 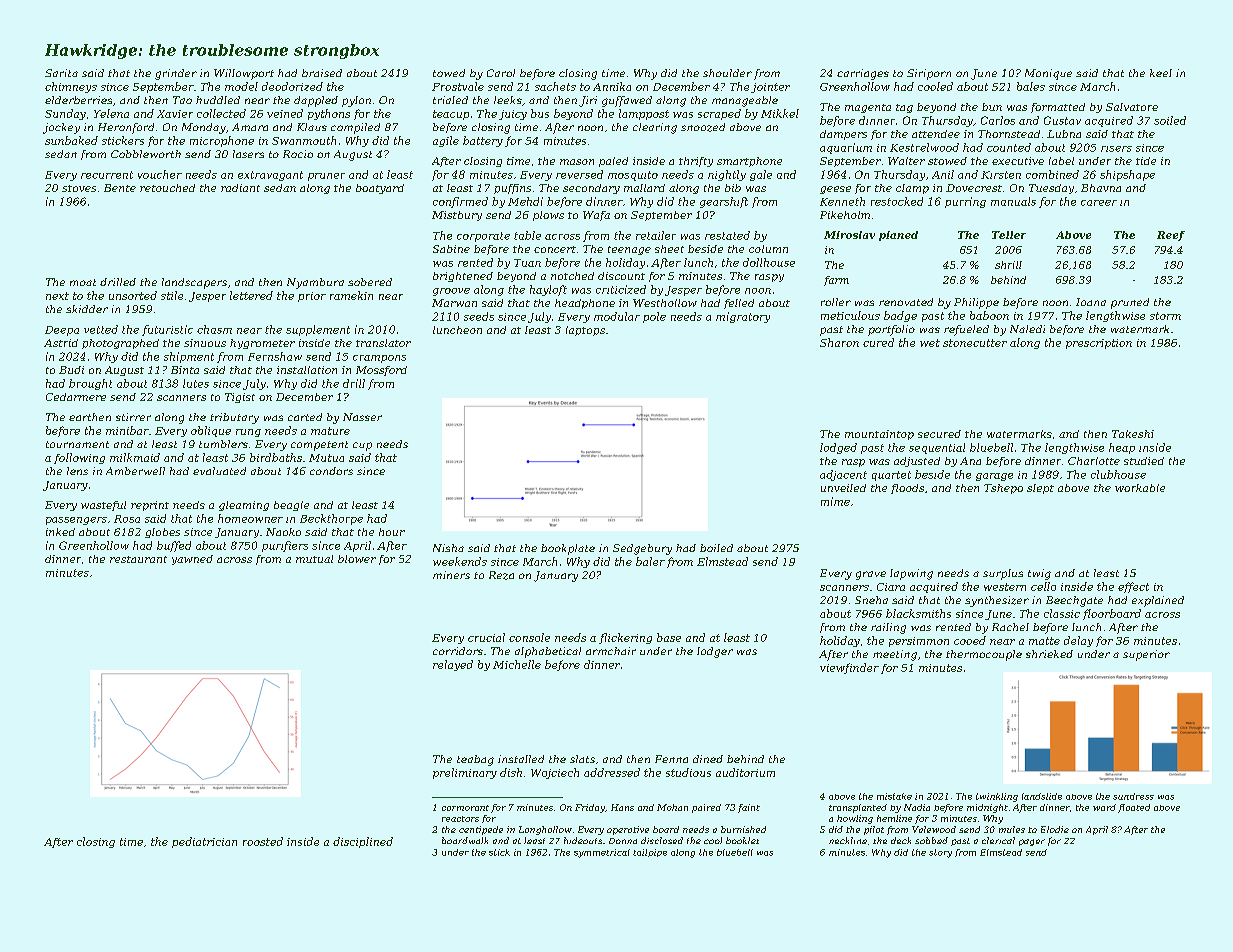 I want to click on Sedgebury, so click(x=642, y=549).
